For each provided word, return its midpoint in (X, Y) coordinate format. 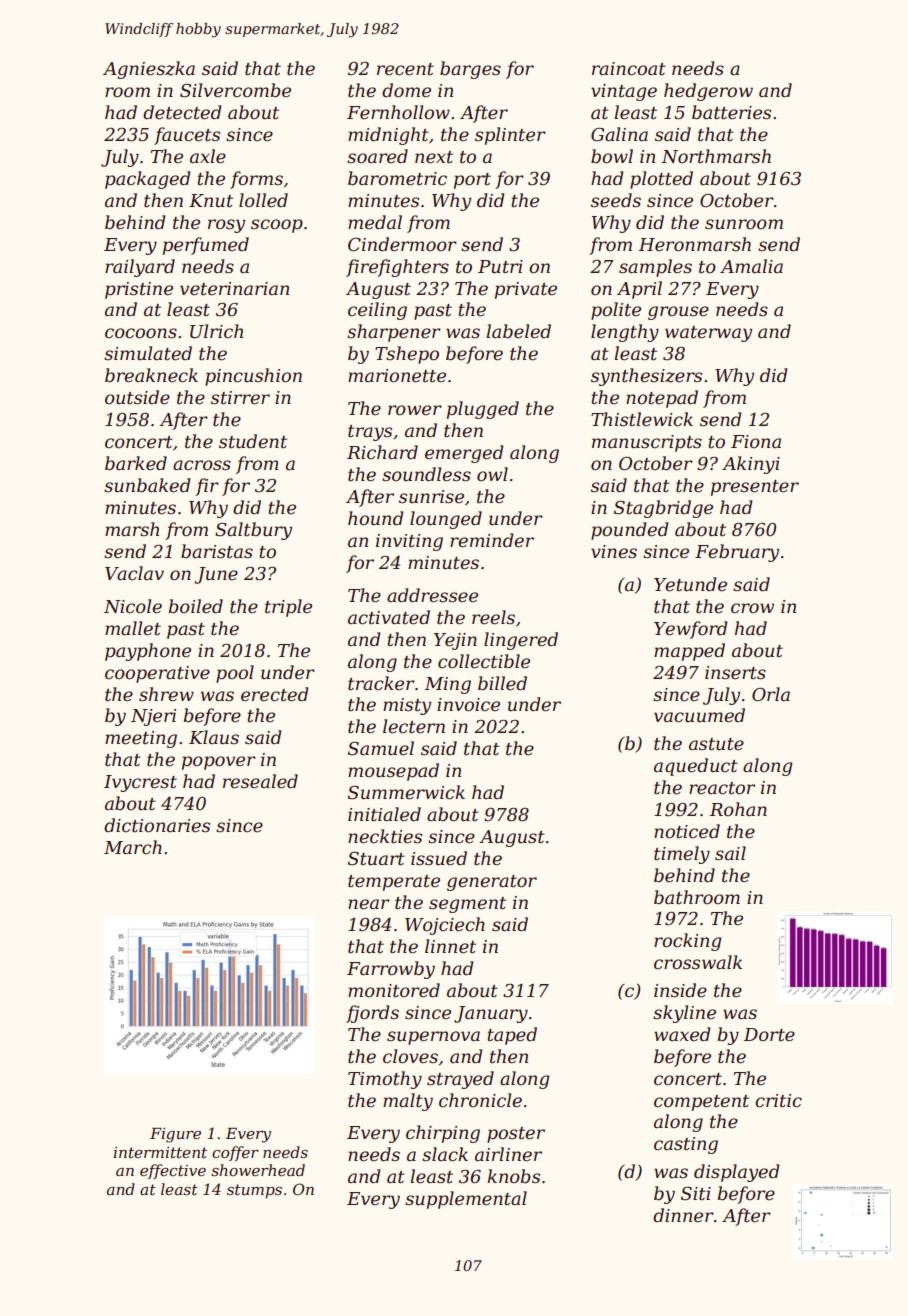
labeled (518, 331)
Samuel (381, 748)
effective (173, 1171)
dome (406, 90)
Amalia (751, 266)
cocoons (141, 333)
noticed (687, 831)
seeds (616, 200)
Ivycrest (140, 783)
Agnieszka (149, 70)
